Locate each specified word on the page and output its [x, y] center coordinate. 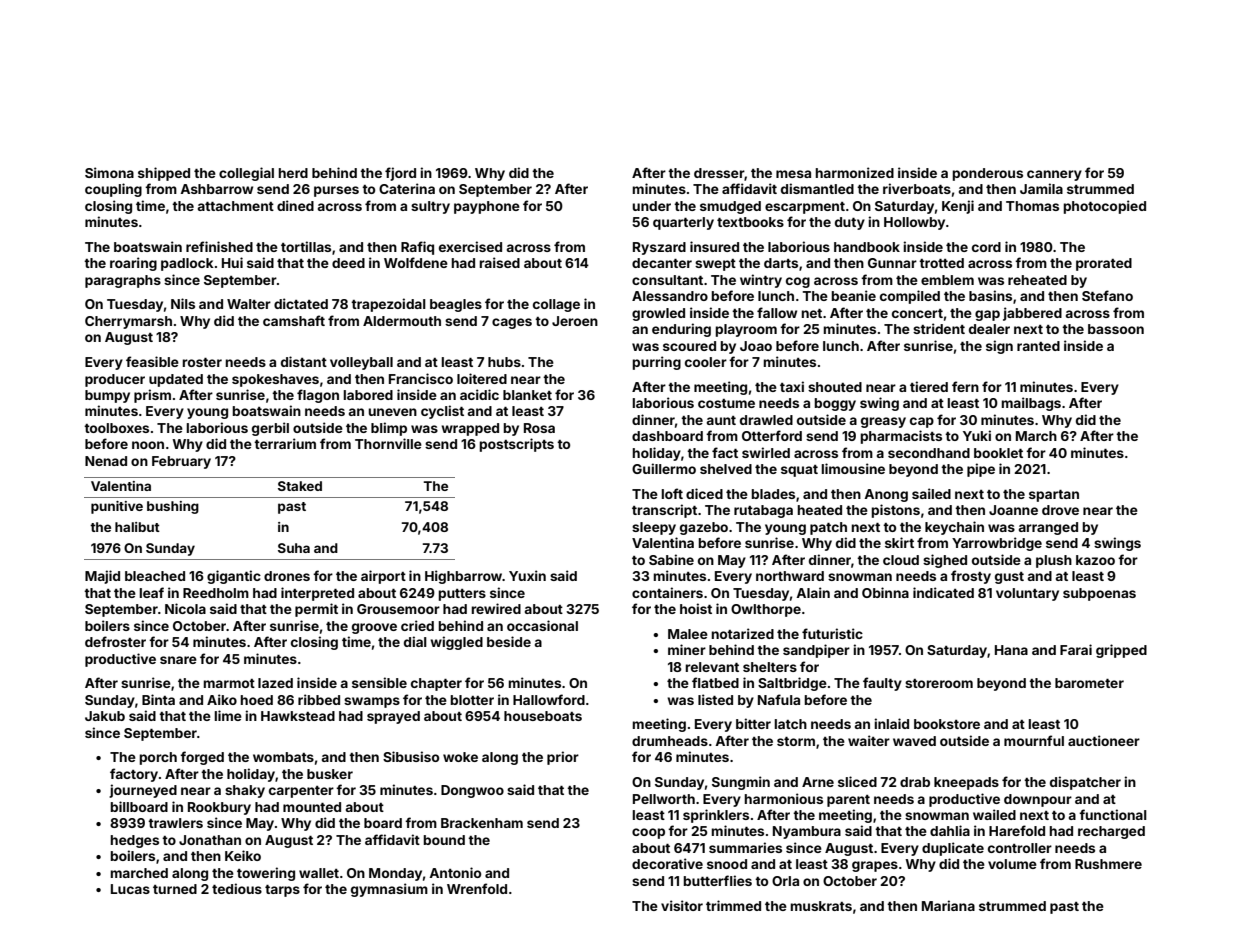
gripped [1121, 651]
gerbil [270, 429]
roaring [133, 264]
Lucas [130, 889]
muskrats [821, 906]
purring [657, 363]
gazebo [704, 528]
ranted [1038, 346]
